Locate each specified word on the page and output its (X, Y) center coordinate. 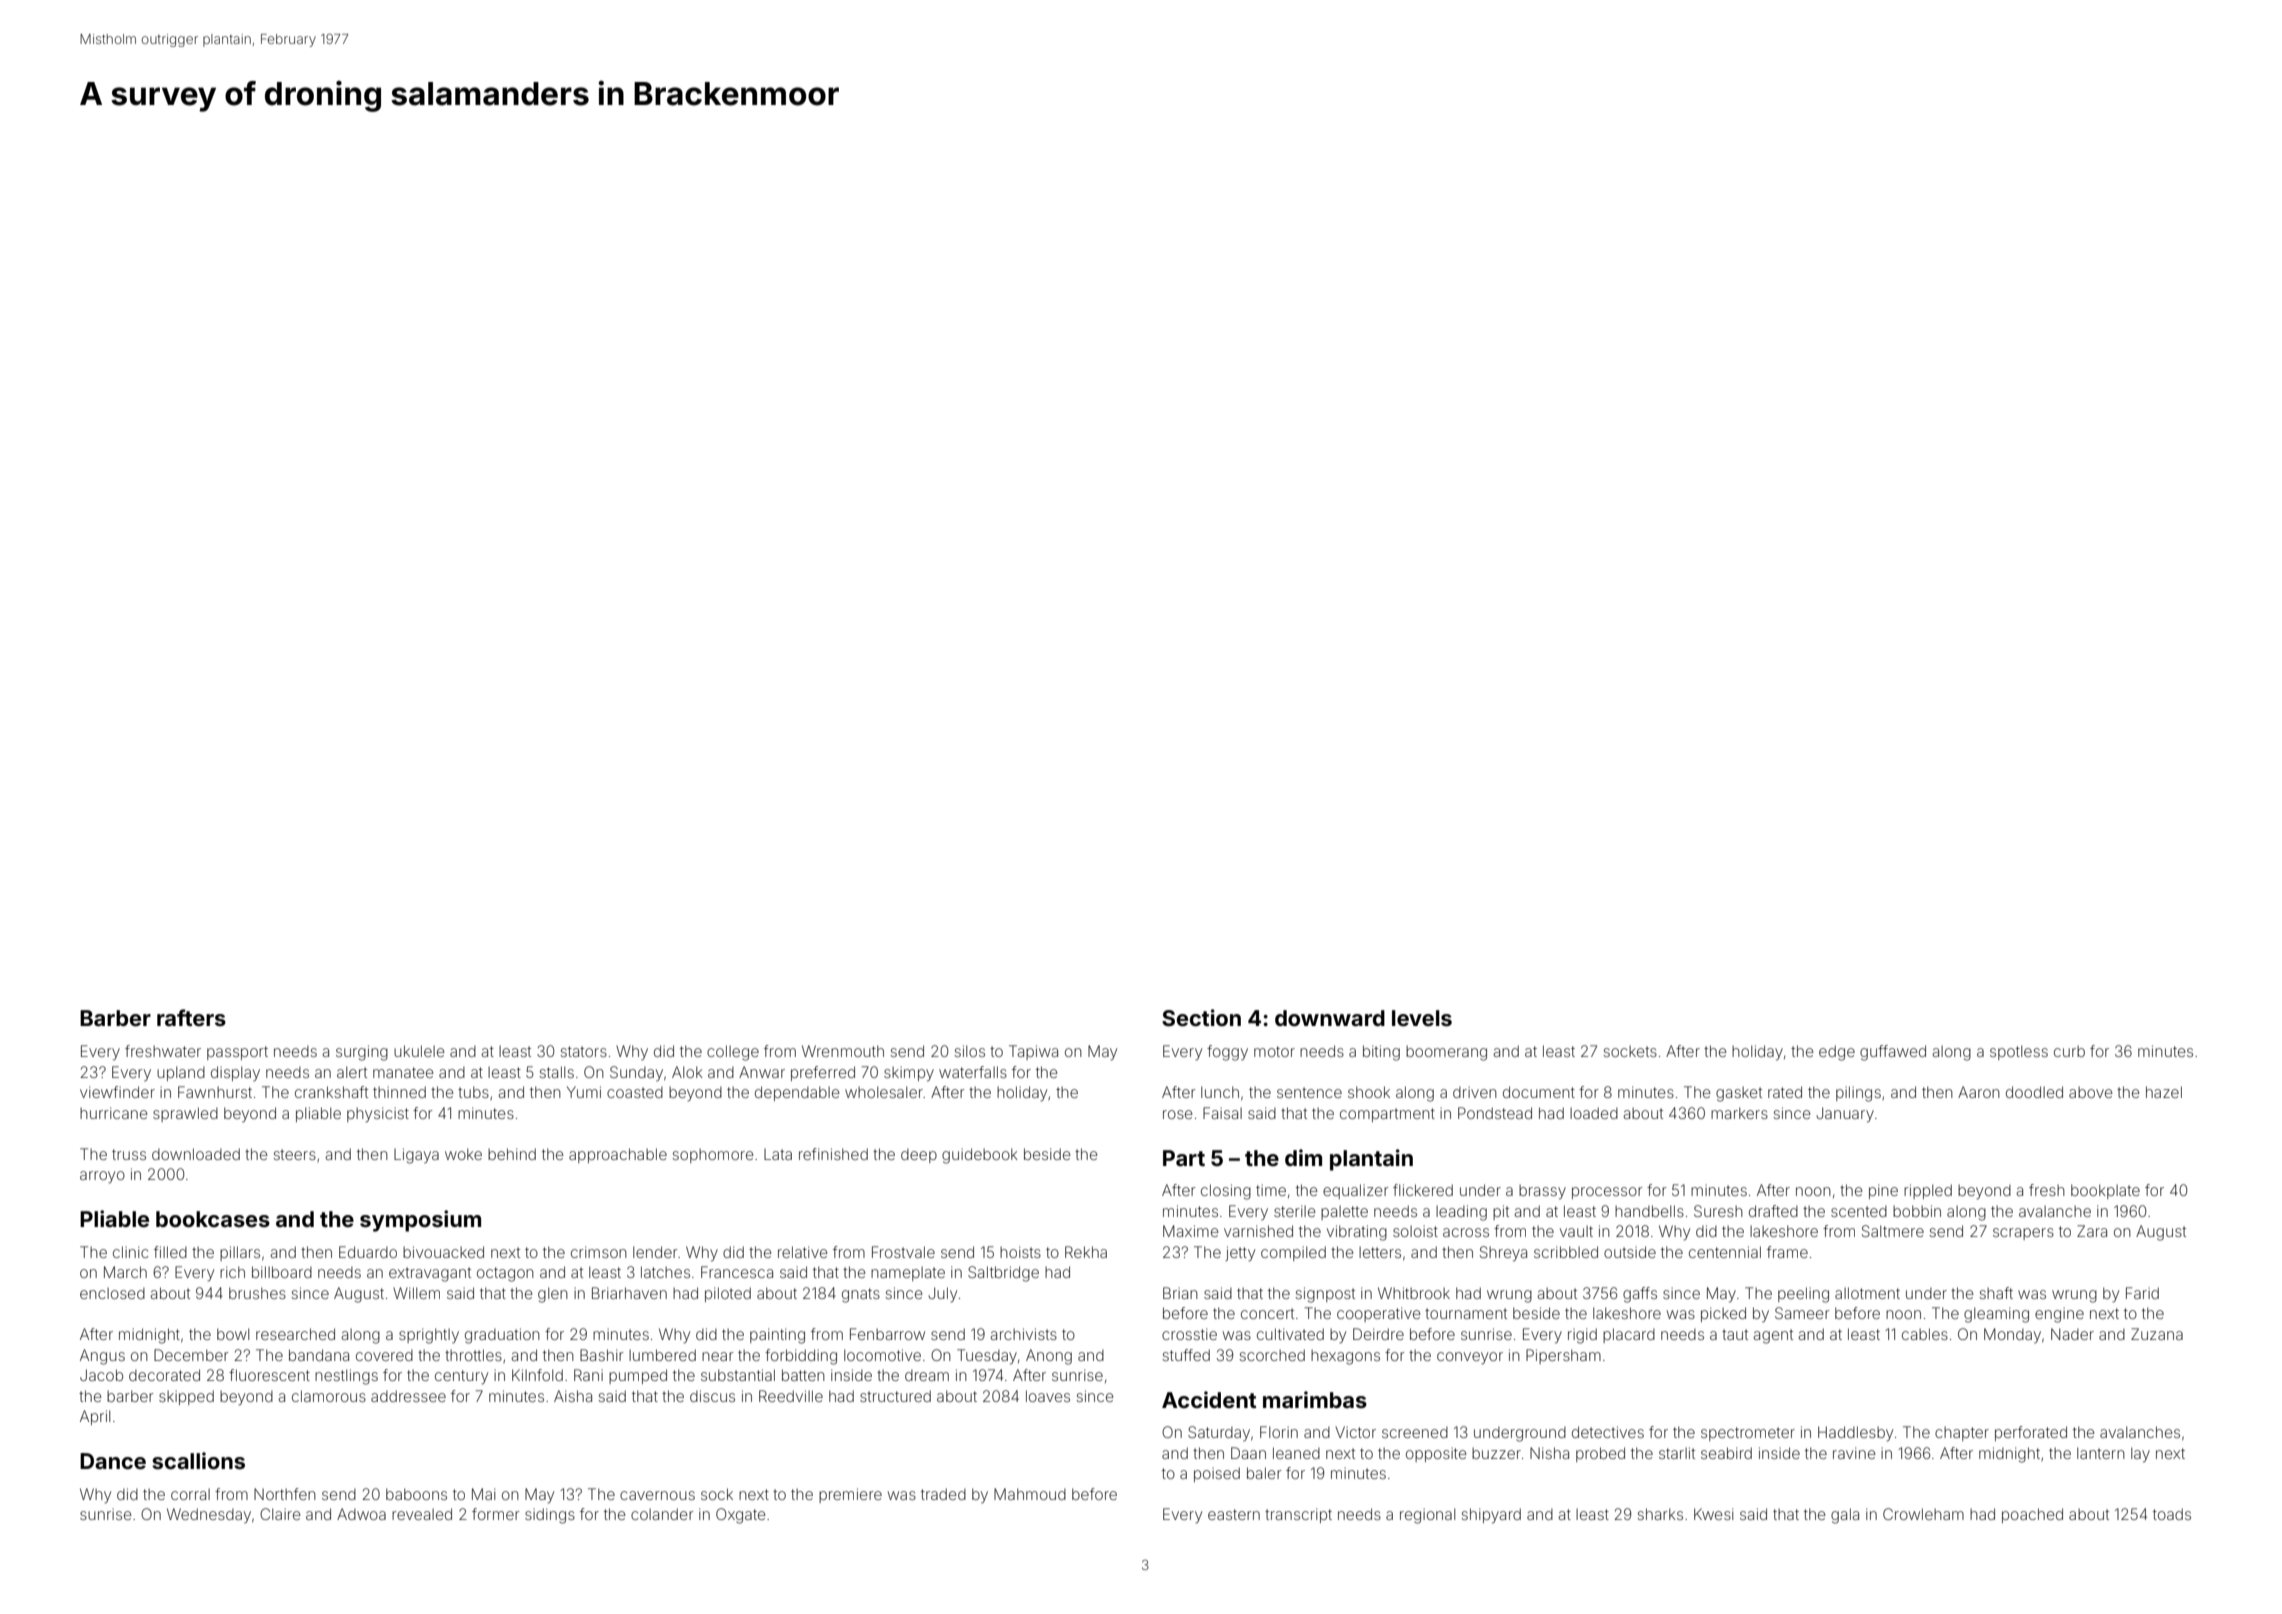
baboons (416, 1494)
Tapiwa (1033, 1052)
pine (1883, 1191)
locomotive (882, 1355)
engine (2059, 1315)
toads (2172, 1514)
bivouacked (443, 1252)
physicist (378, 1115)
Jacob (101, 1375)
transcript (1298, 1515)
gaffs (1640, 1295)
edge (1837, 1053)
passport (237, 1053)
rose (1178, 1114)
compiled (1293, 1253)
